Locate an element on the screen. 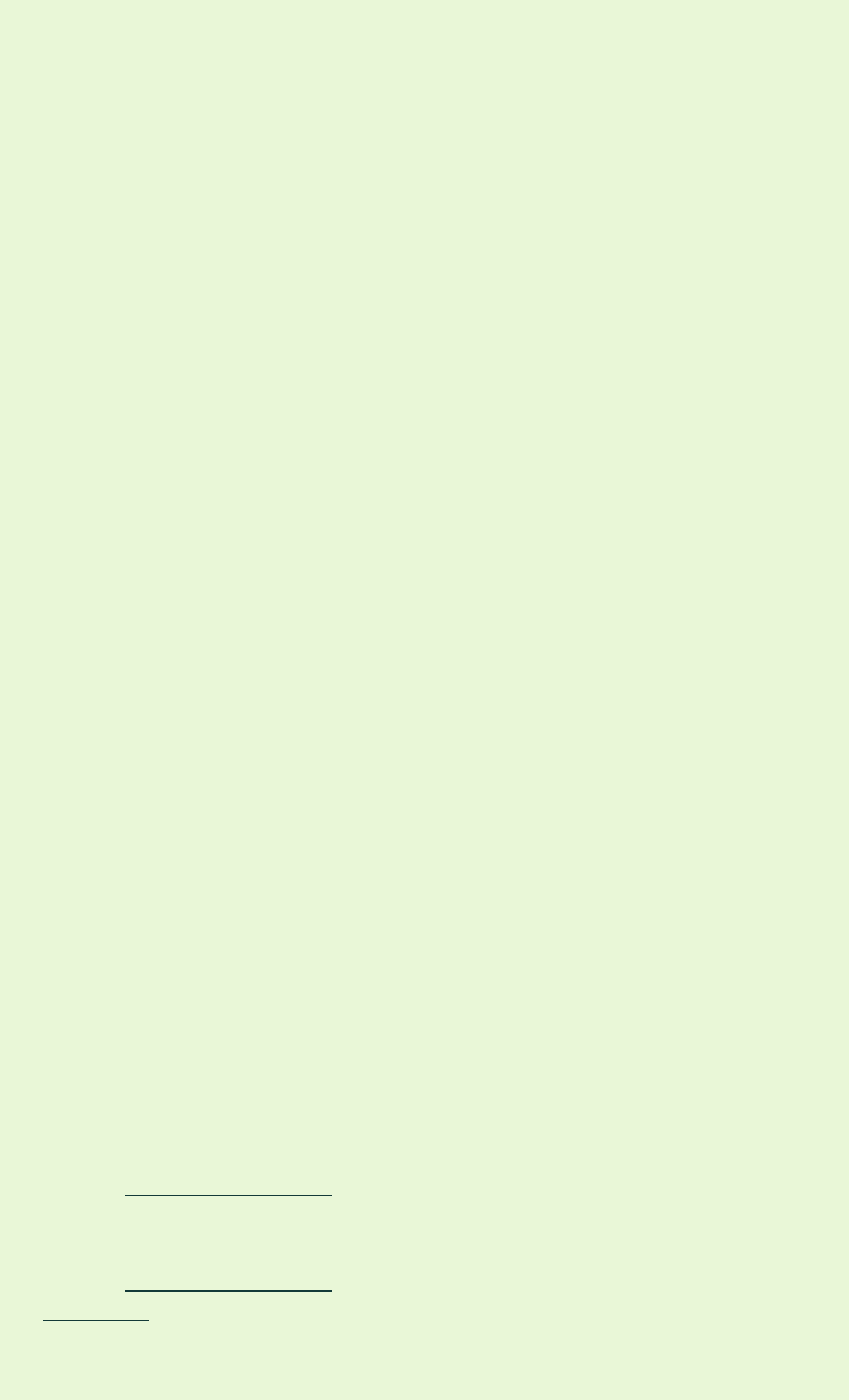 This screenshot has height=1400, width=849. ventilator is located at coordinates (786, 900).
